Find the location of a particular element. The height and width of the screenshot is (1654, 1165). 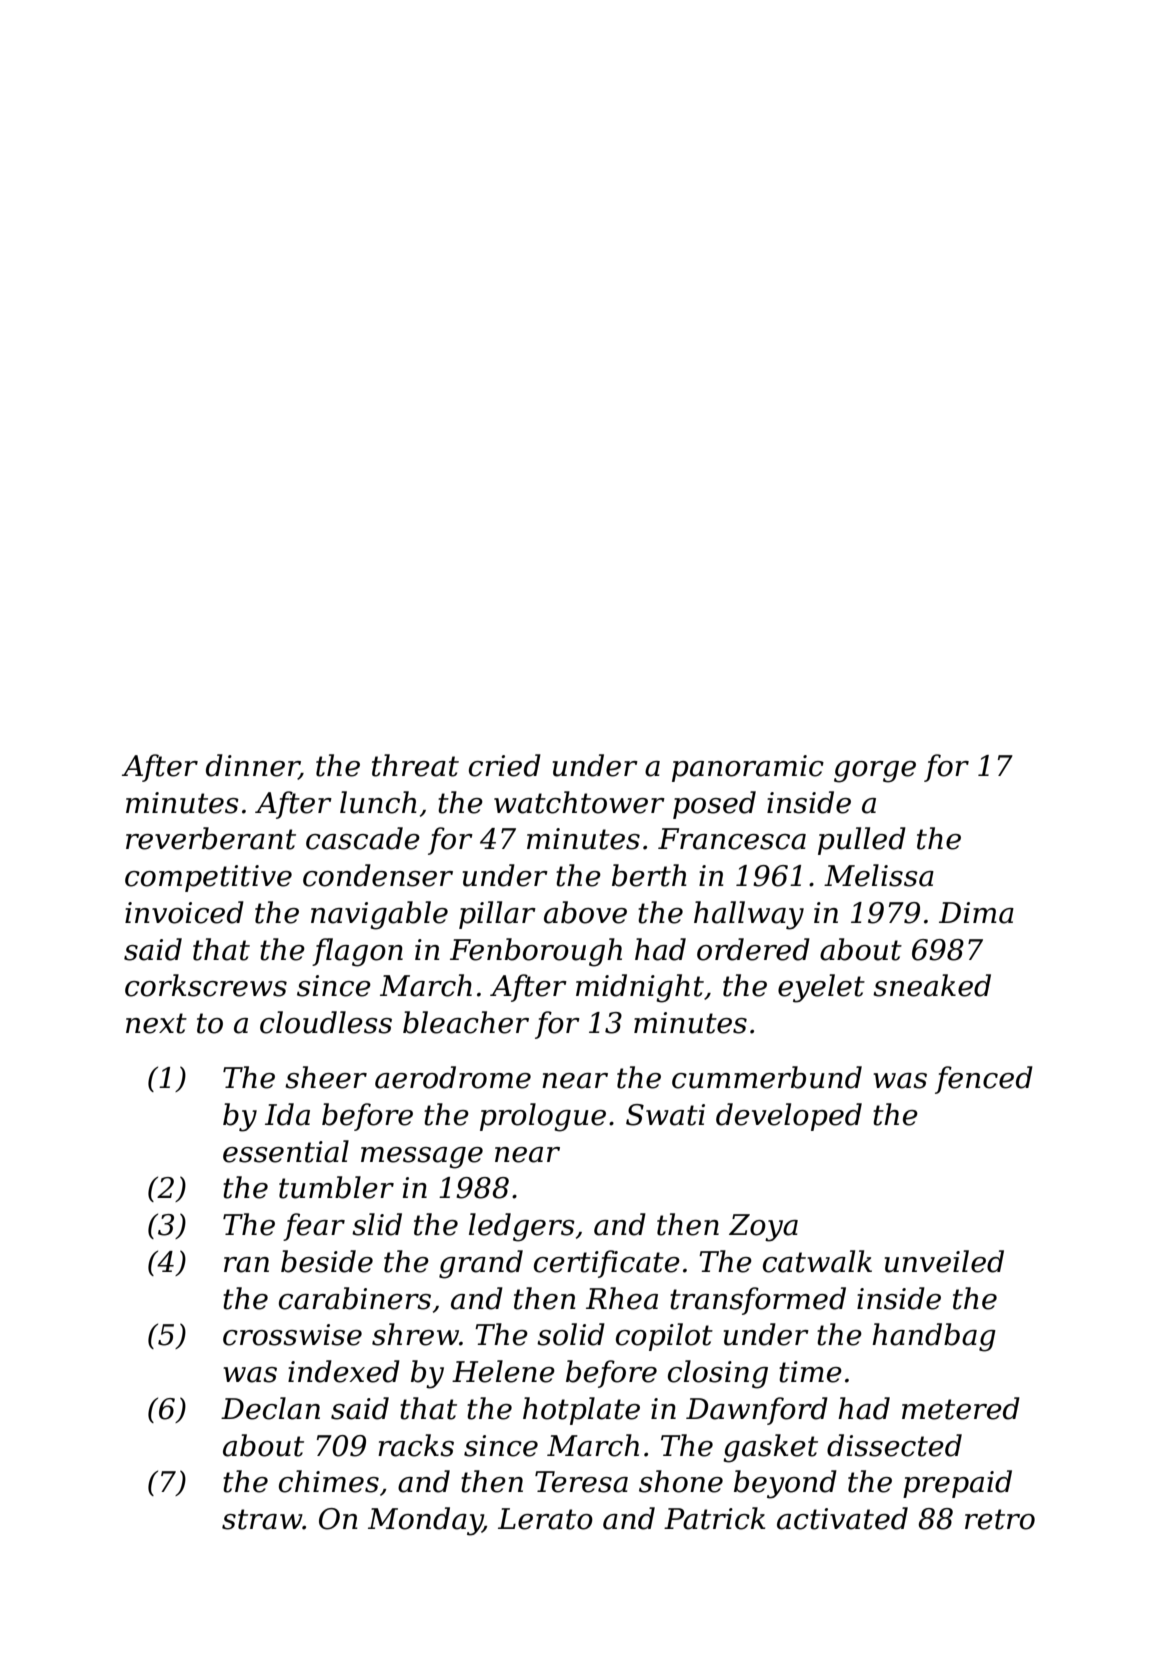

midnight is located at coordinates (640, 988).
